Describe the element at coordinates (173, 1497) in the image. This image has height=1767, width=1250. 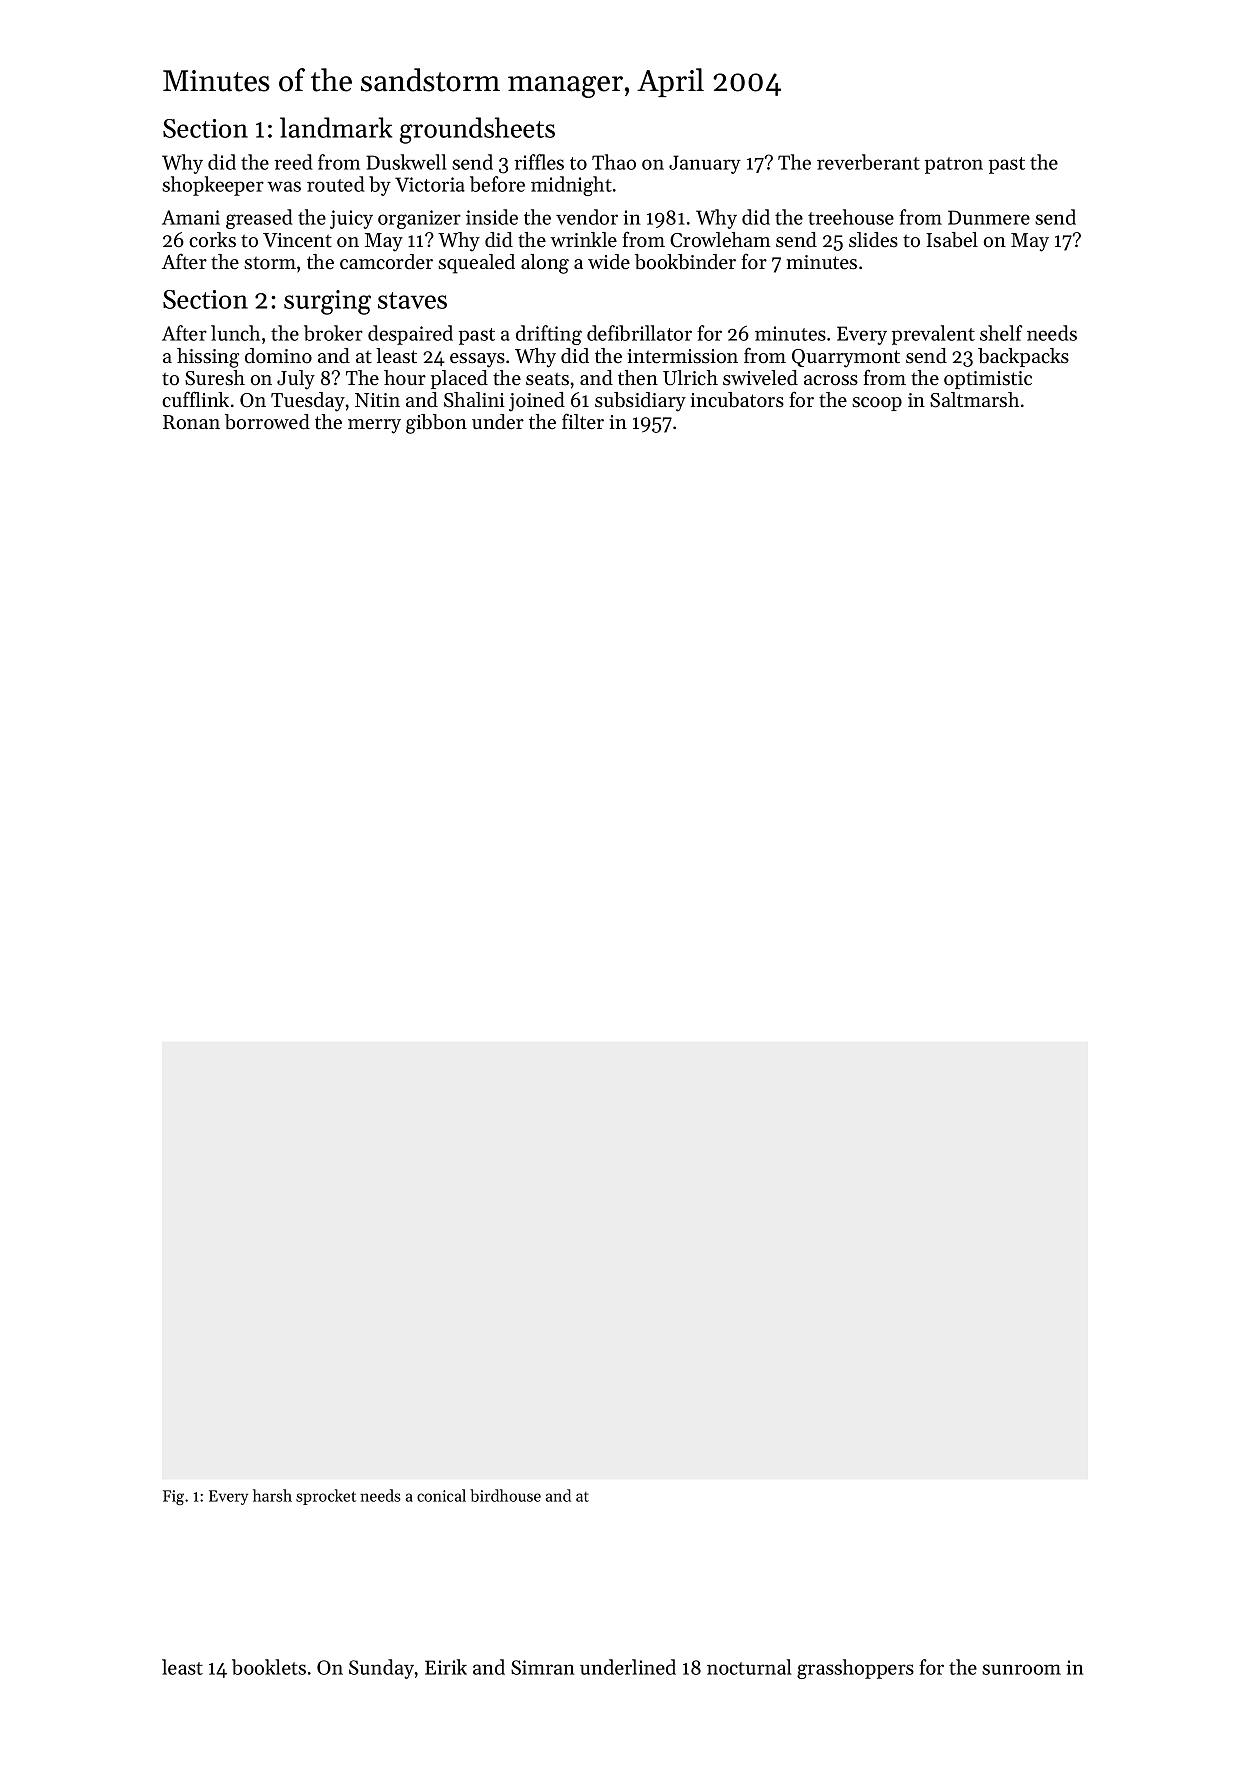
I see `Fig` at that location.
